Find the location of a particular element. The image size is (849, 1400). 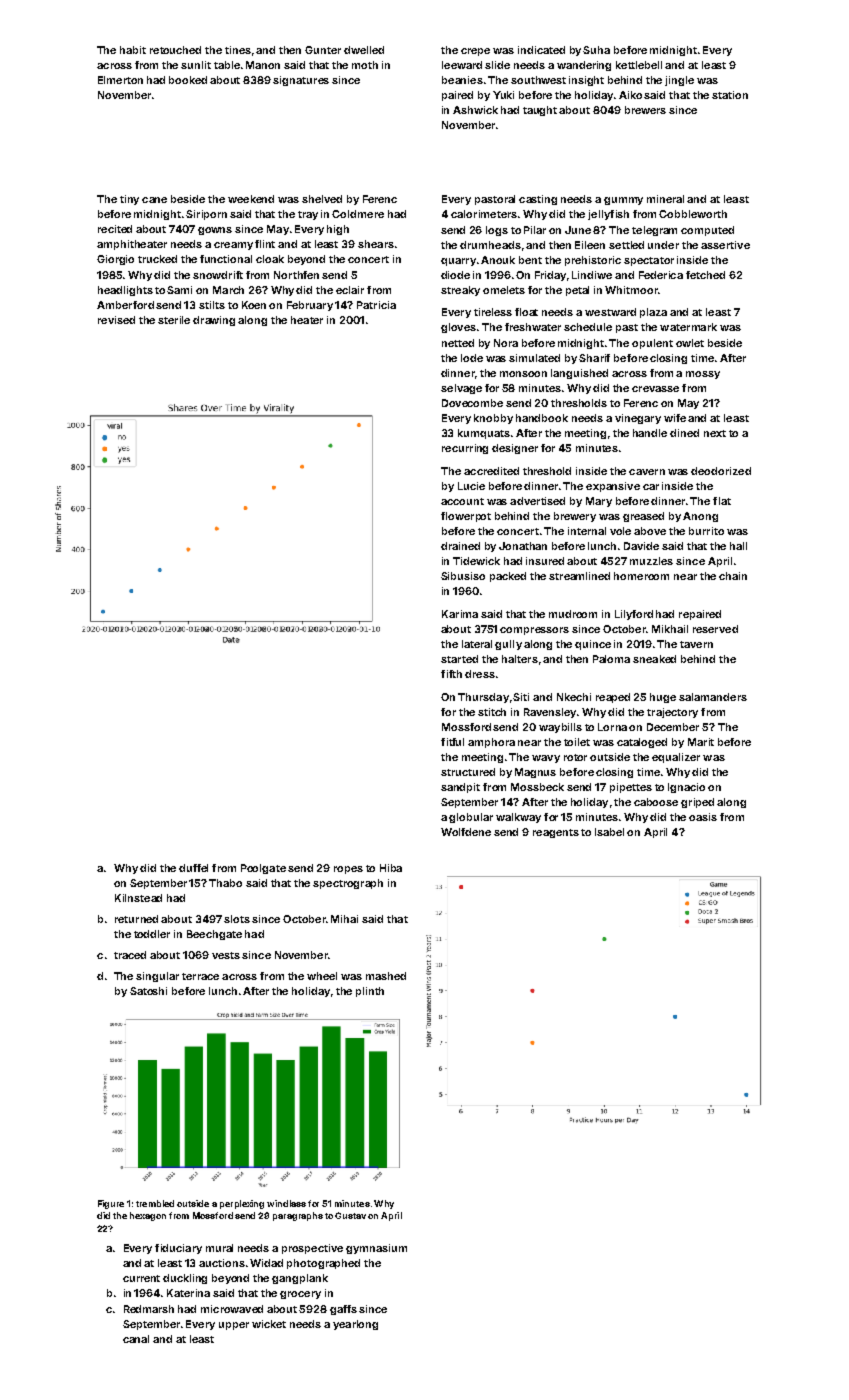

current is located at coordinates (141, 1278).
